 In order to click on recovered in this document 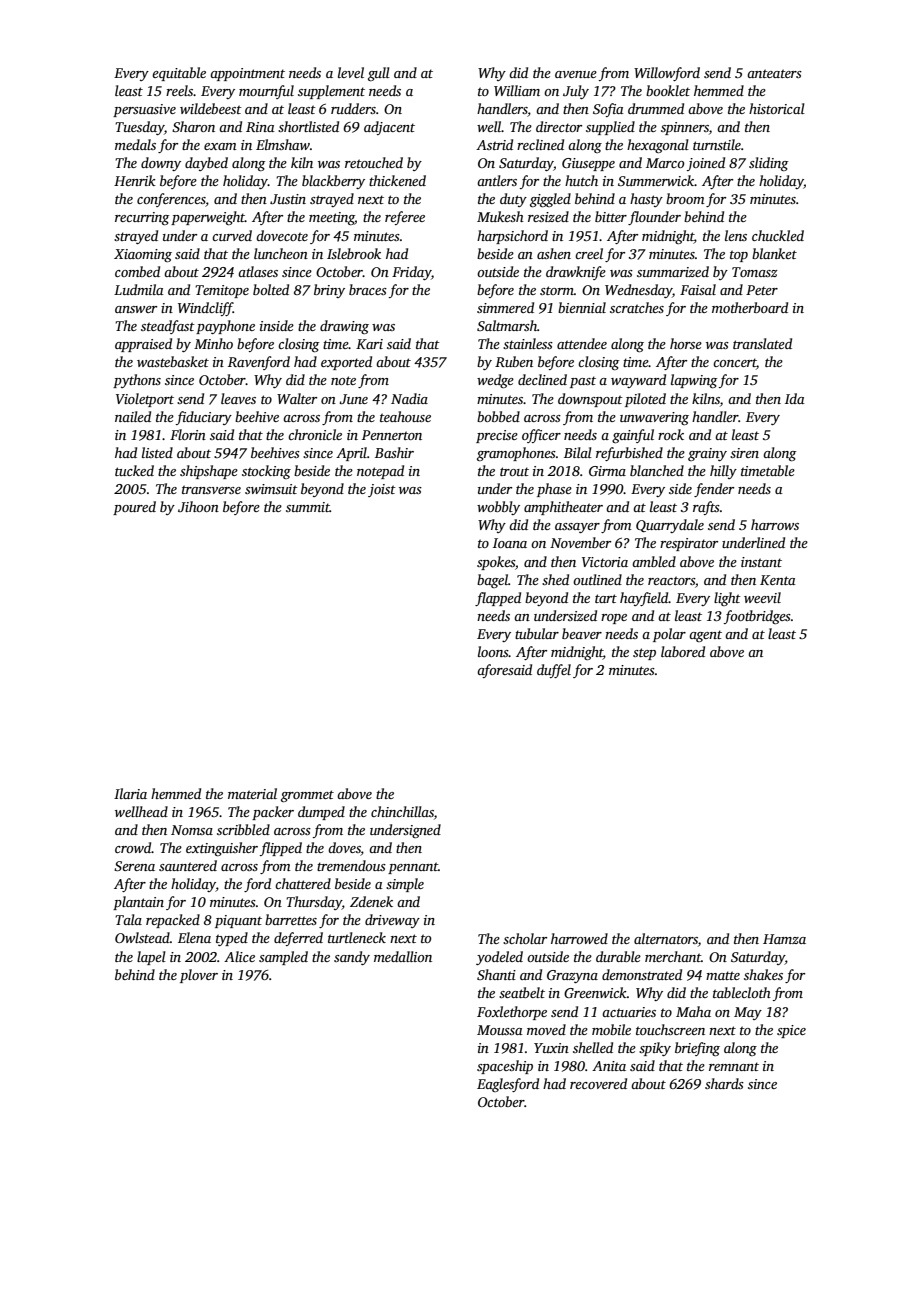, I will do `click(598, 1083)`.
